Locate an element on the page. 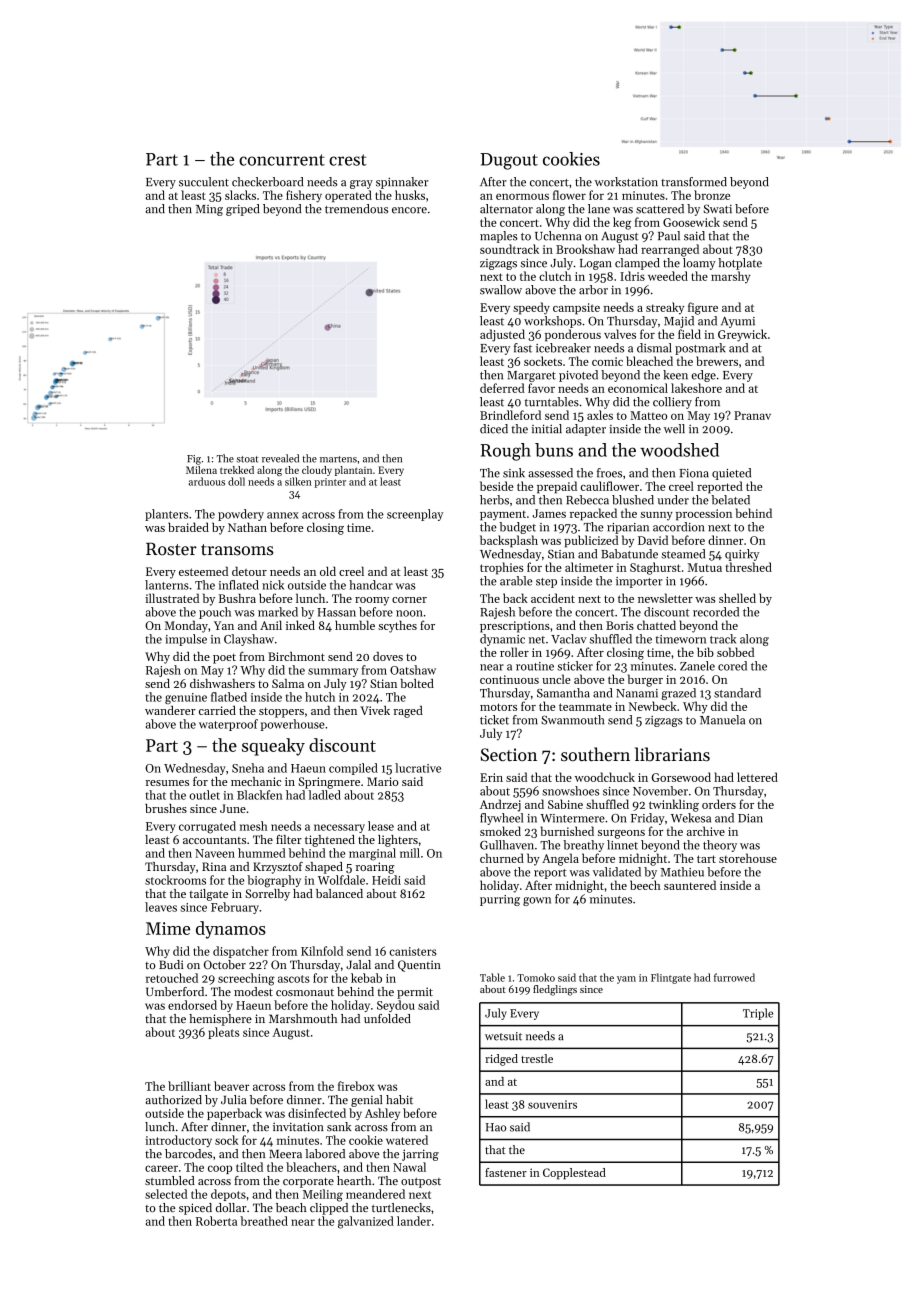  diced is located at coordinates (494, 429).
